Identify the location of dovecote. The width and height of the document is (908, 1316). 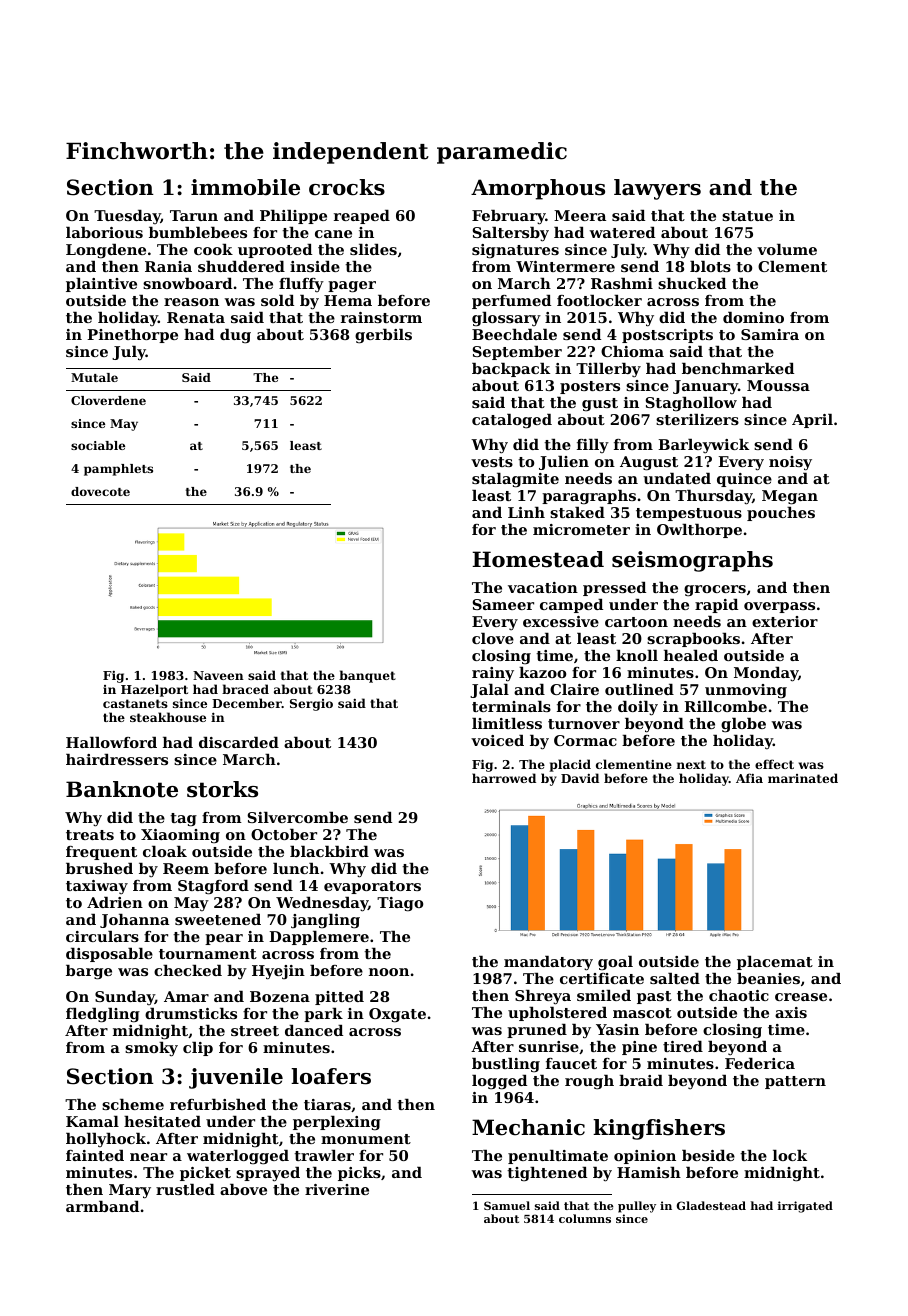
(100, 491).
